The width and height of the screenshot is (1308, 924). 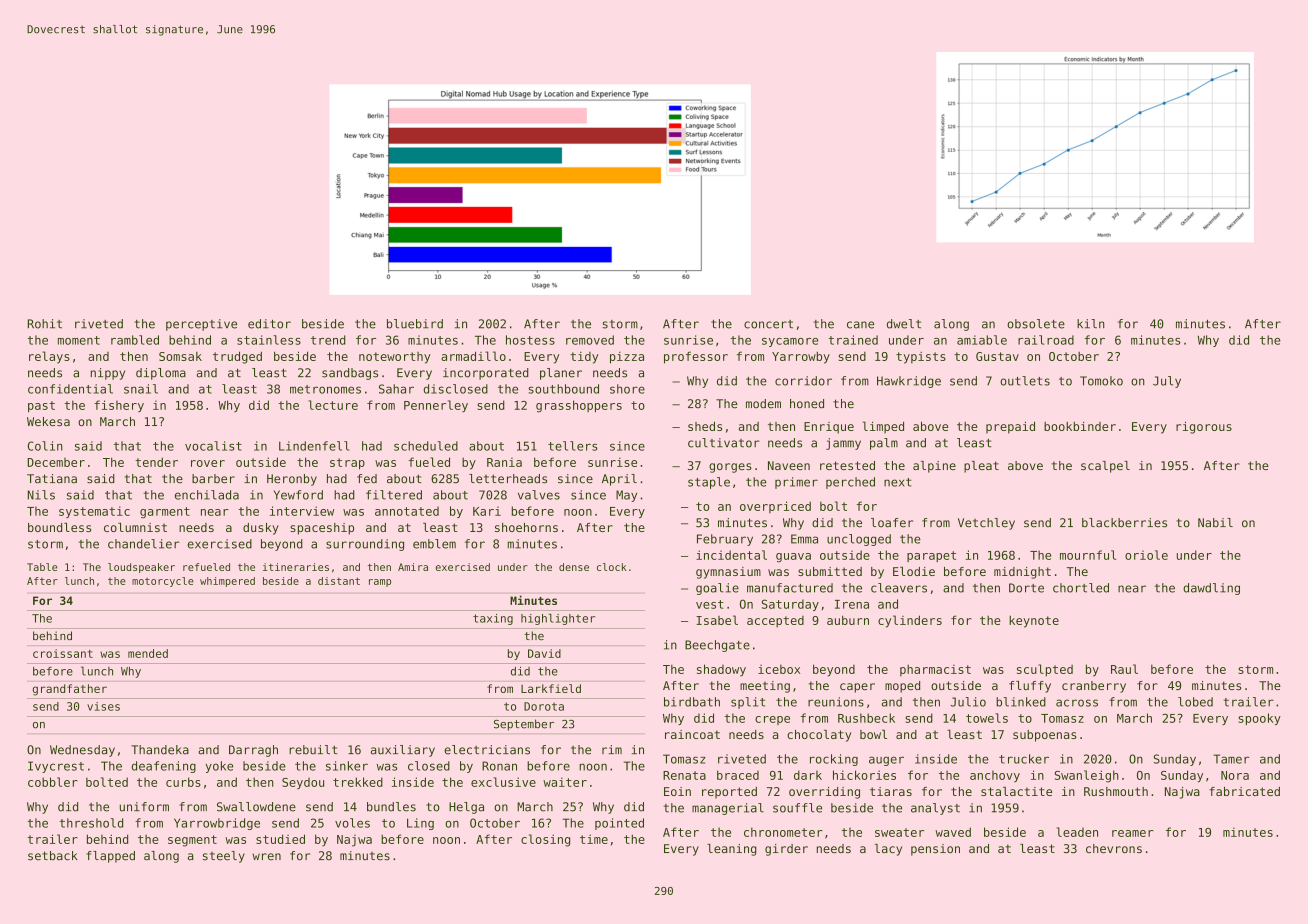 What do you see at coordinates (850, 483) in the screenshot?
I see `perched` at bounding box center [850, 483].
